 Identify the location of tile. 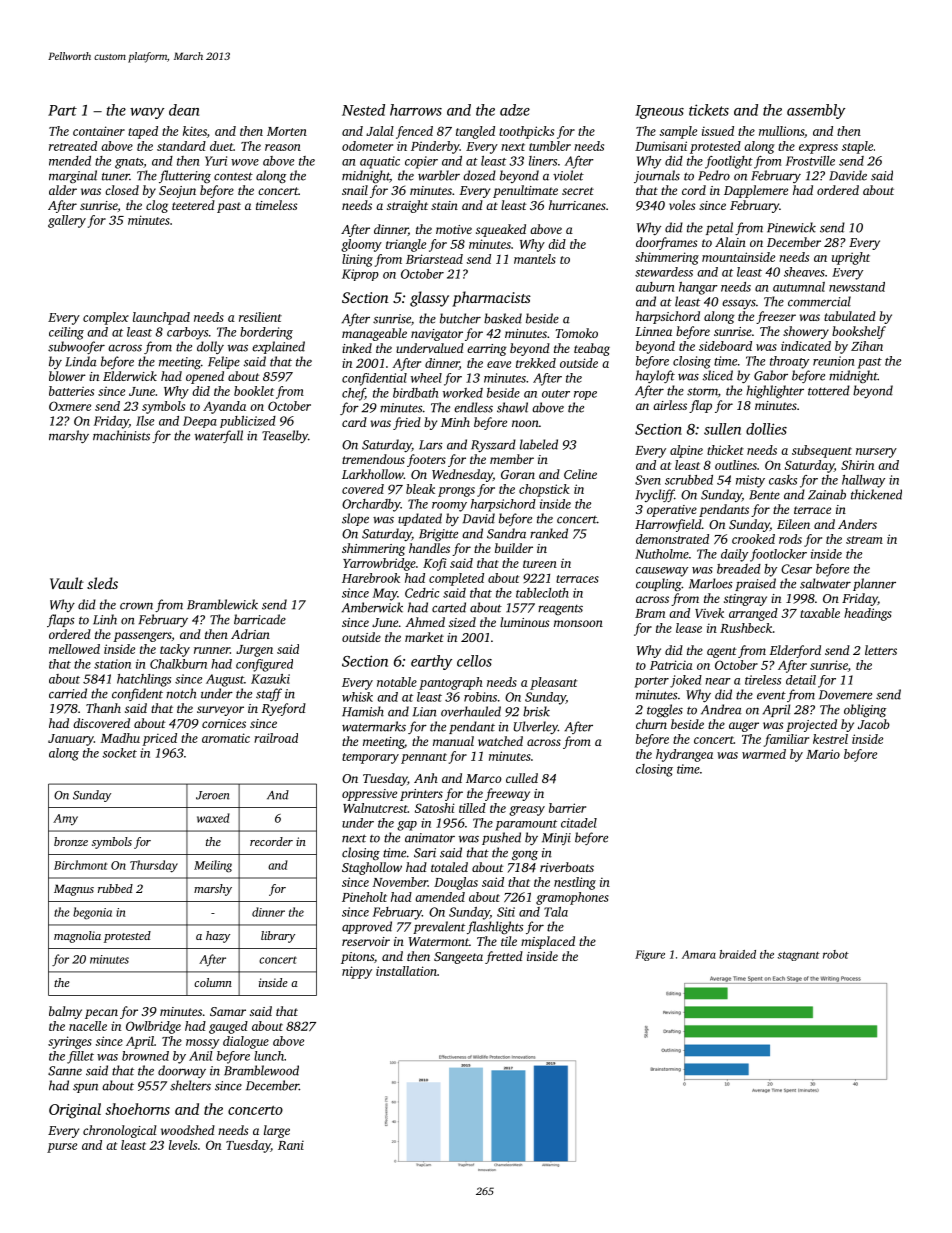
(509, 941).
